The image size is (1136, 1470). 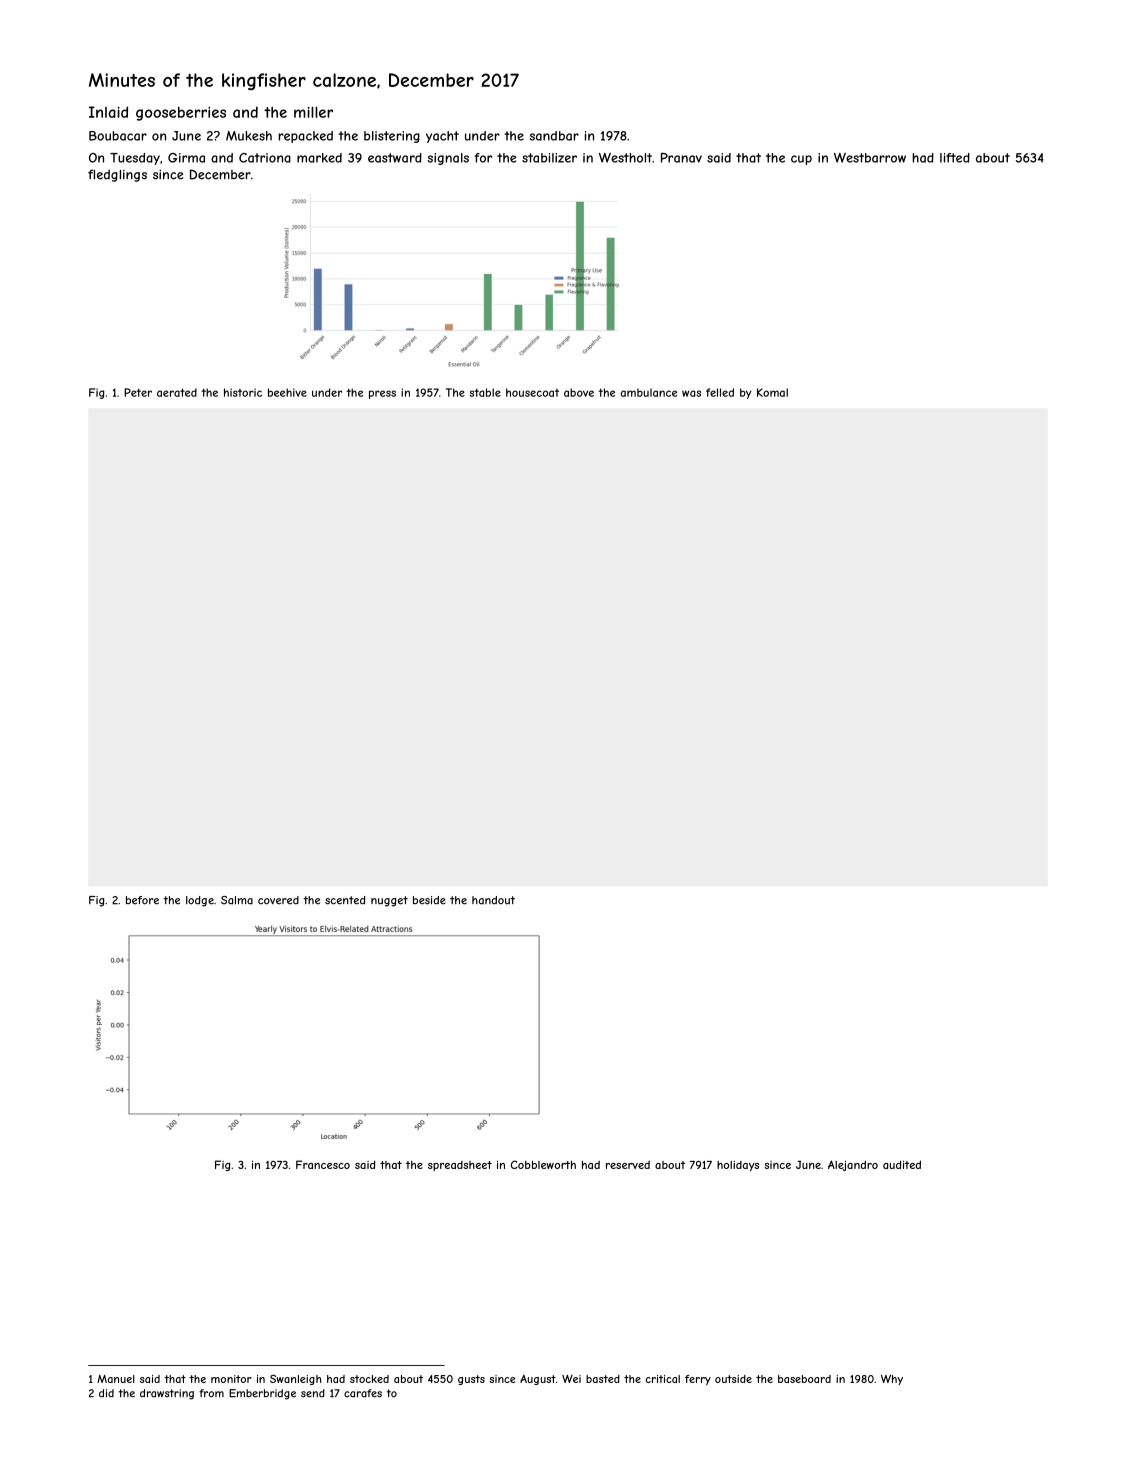 I want to click on before, so click(x=142, y=900).
